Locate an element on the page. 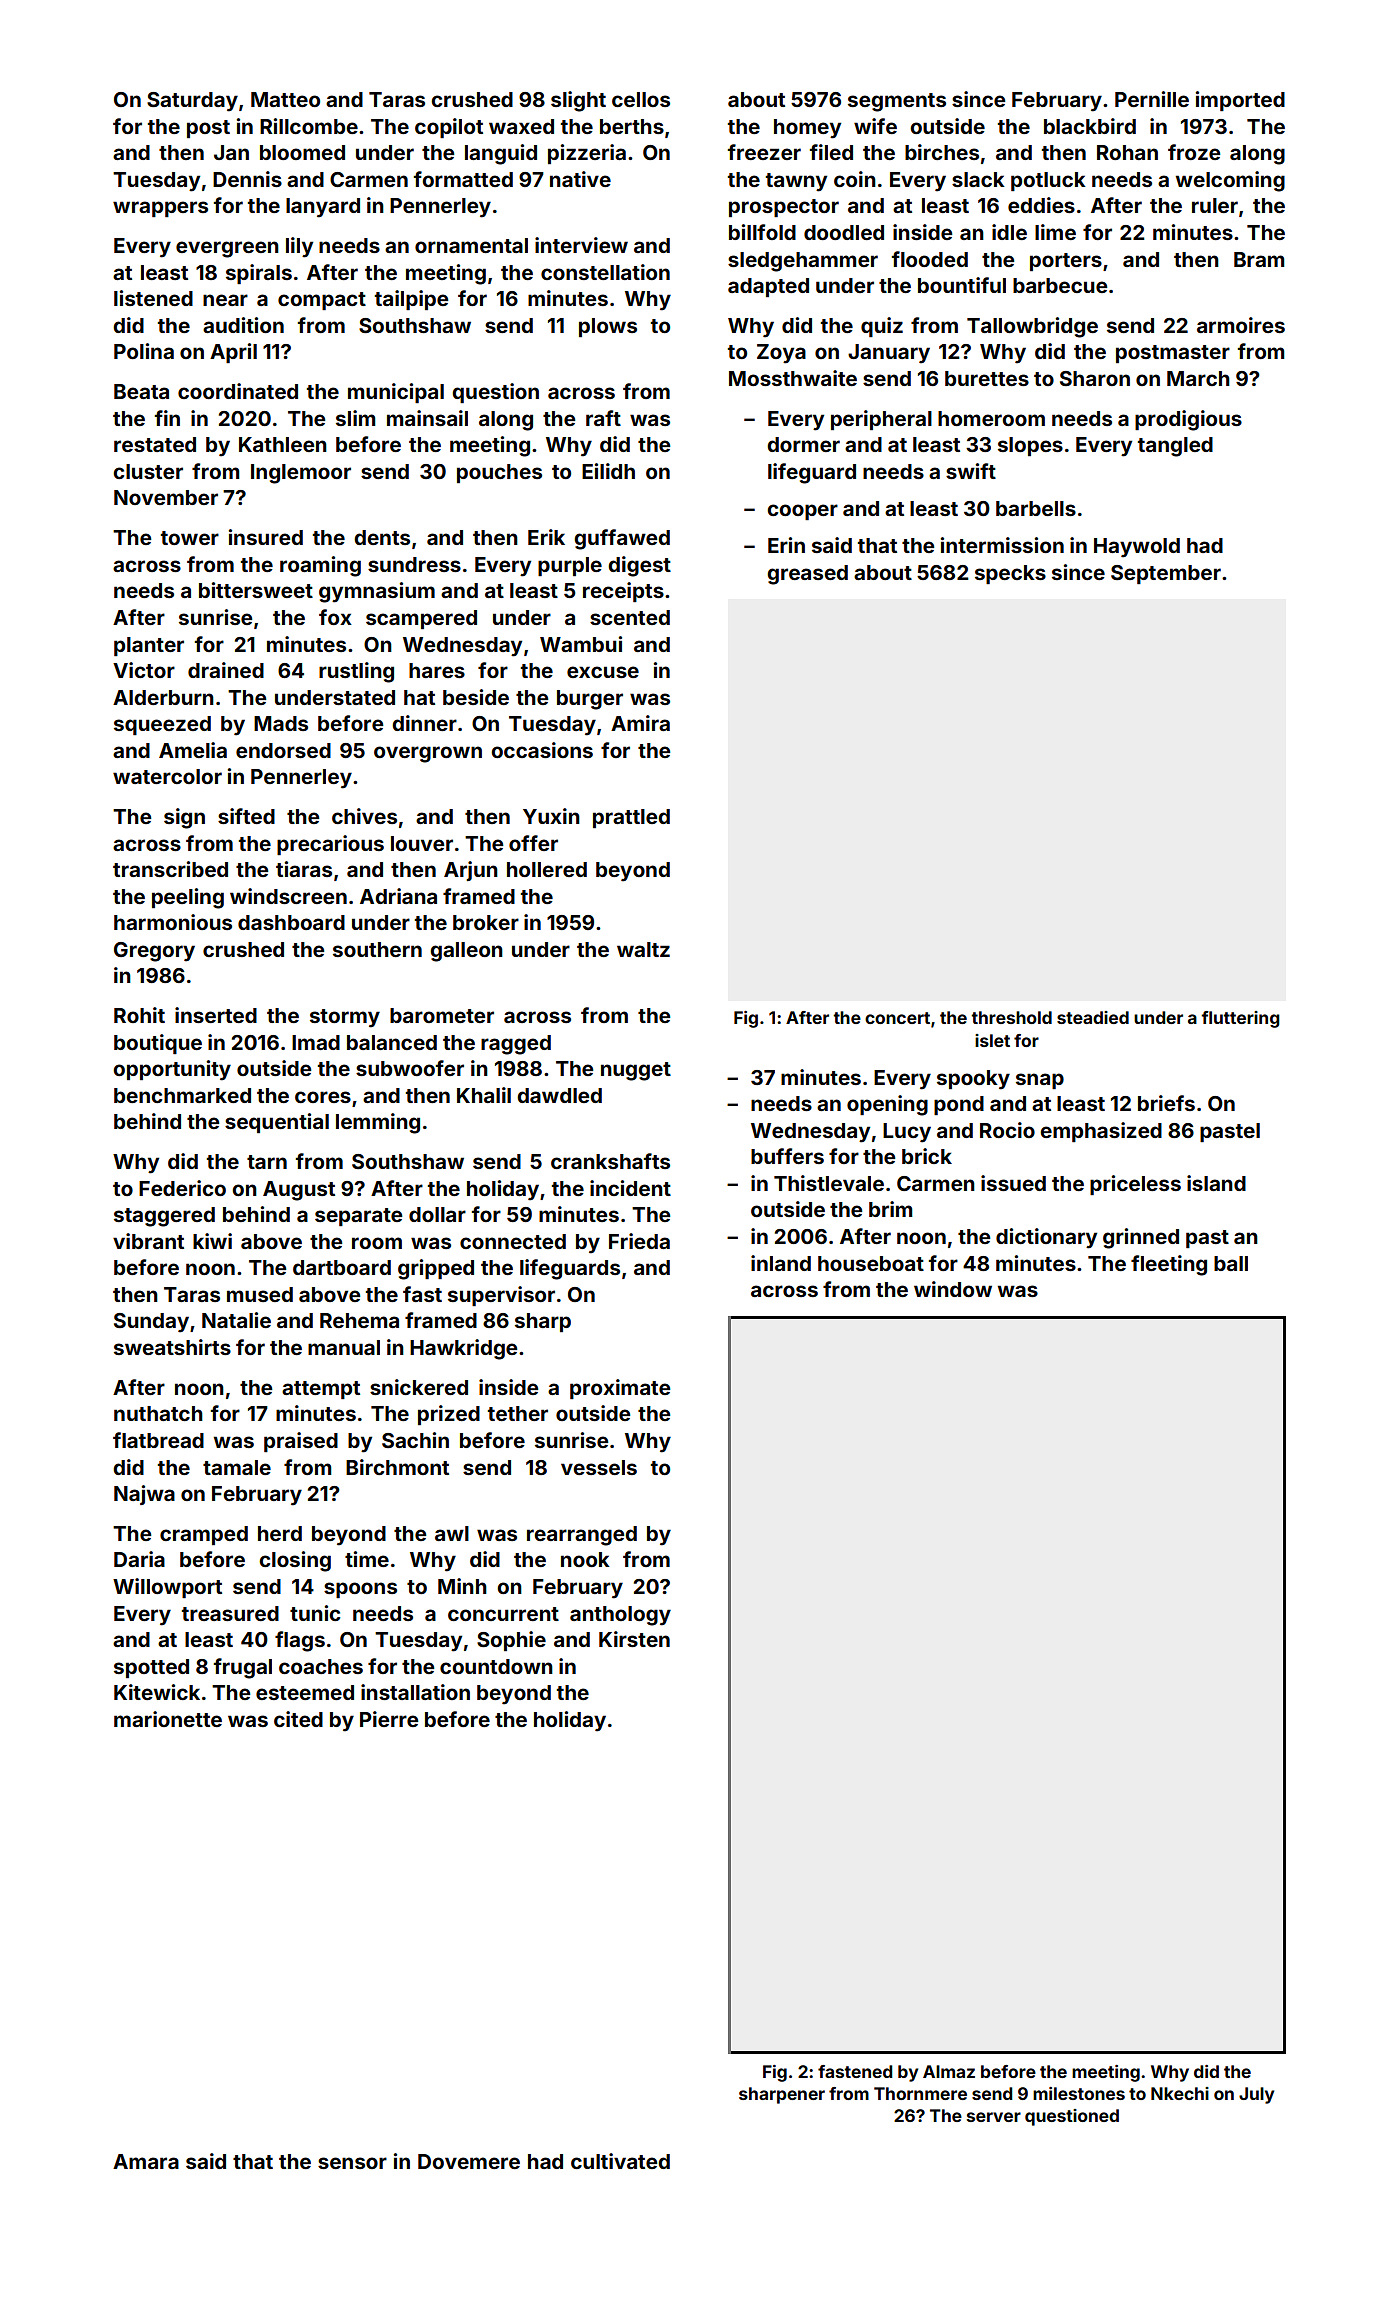  greased is located at coordinates (807, 575).
